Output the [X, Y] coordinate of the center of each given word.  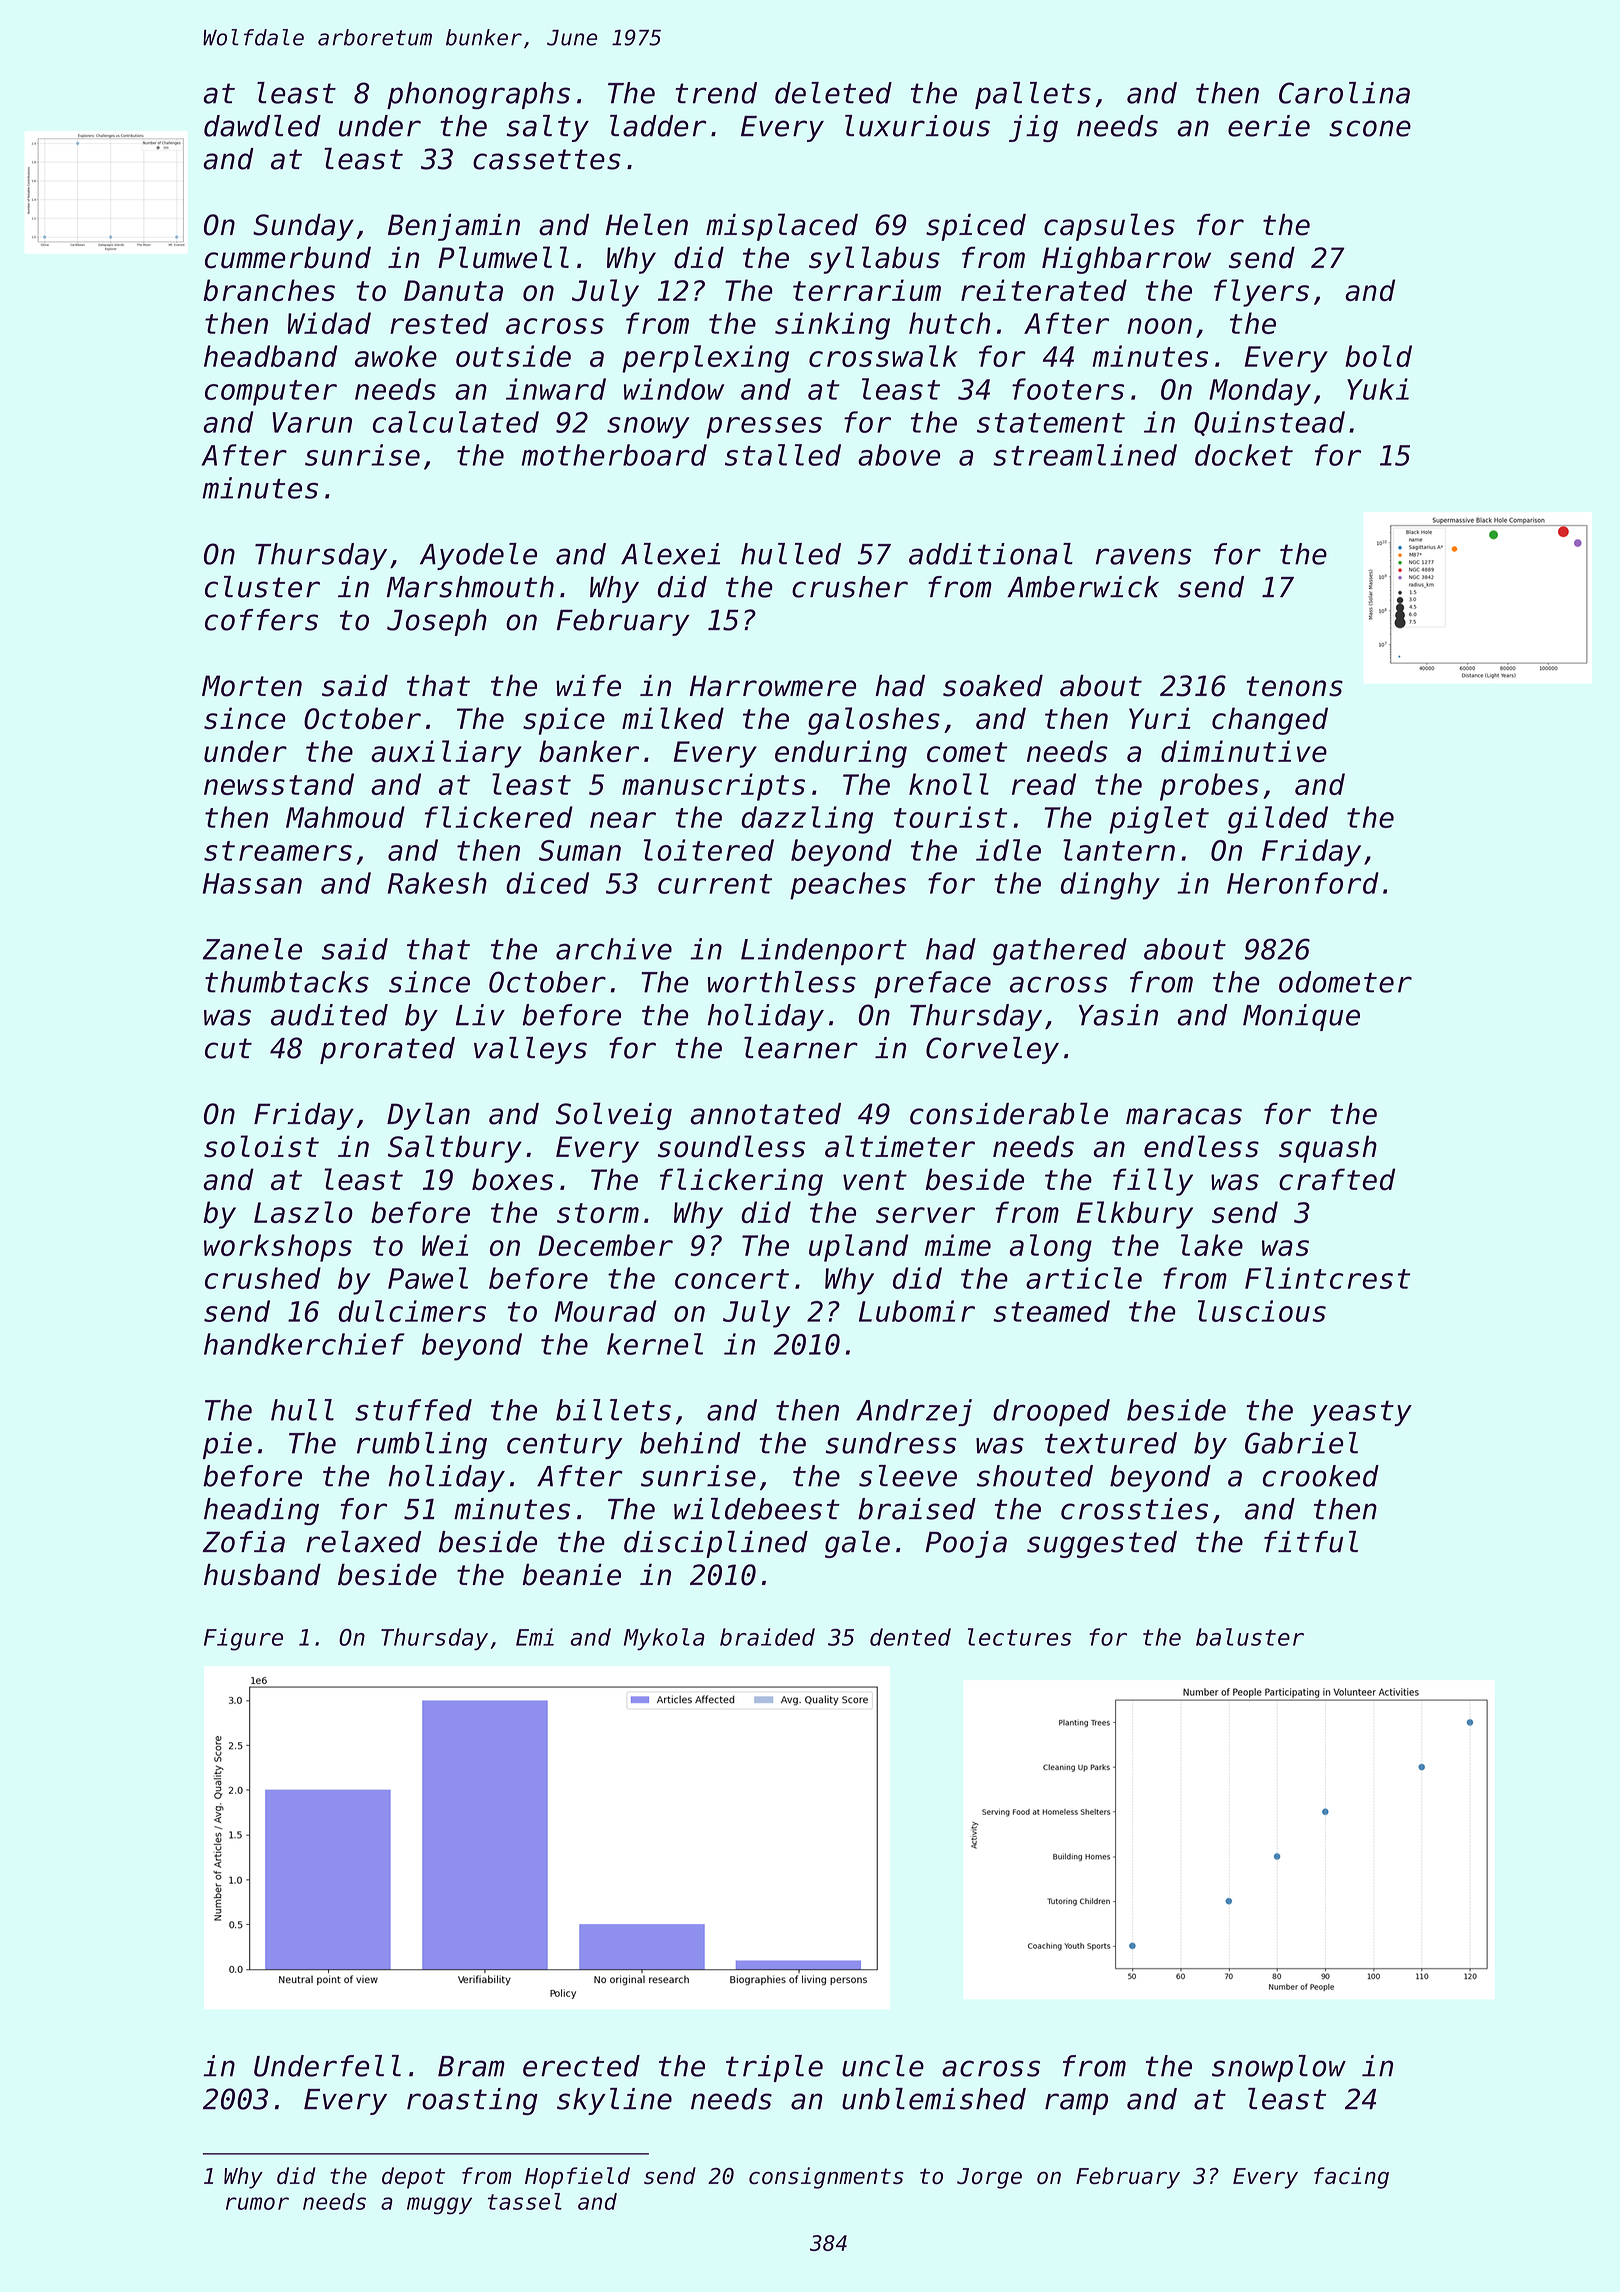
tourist [950, 817]
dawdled [262, 126]
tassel [525, 2201]
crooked [1321, 1476]
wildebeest [757, 1509]
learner [801, 1048]
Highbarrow [1126, 260]
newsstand [279, 784]
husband [262, 1575]
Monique [1301, 1017]
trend [716, 93]
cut [228, 1048]
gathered [1060, 952]
